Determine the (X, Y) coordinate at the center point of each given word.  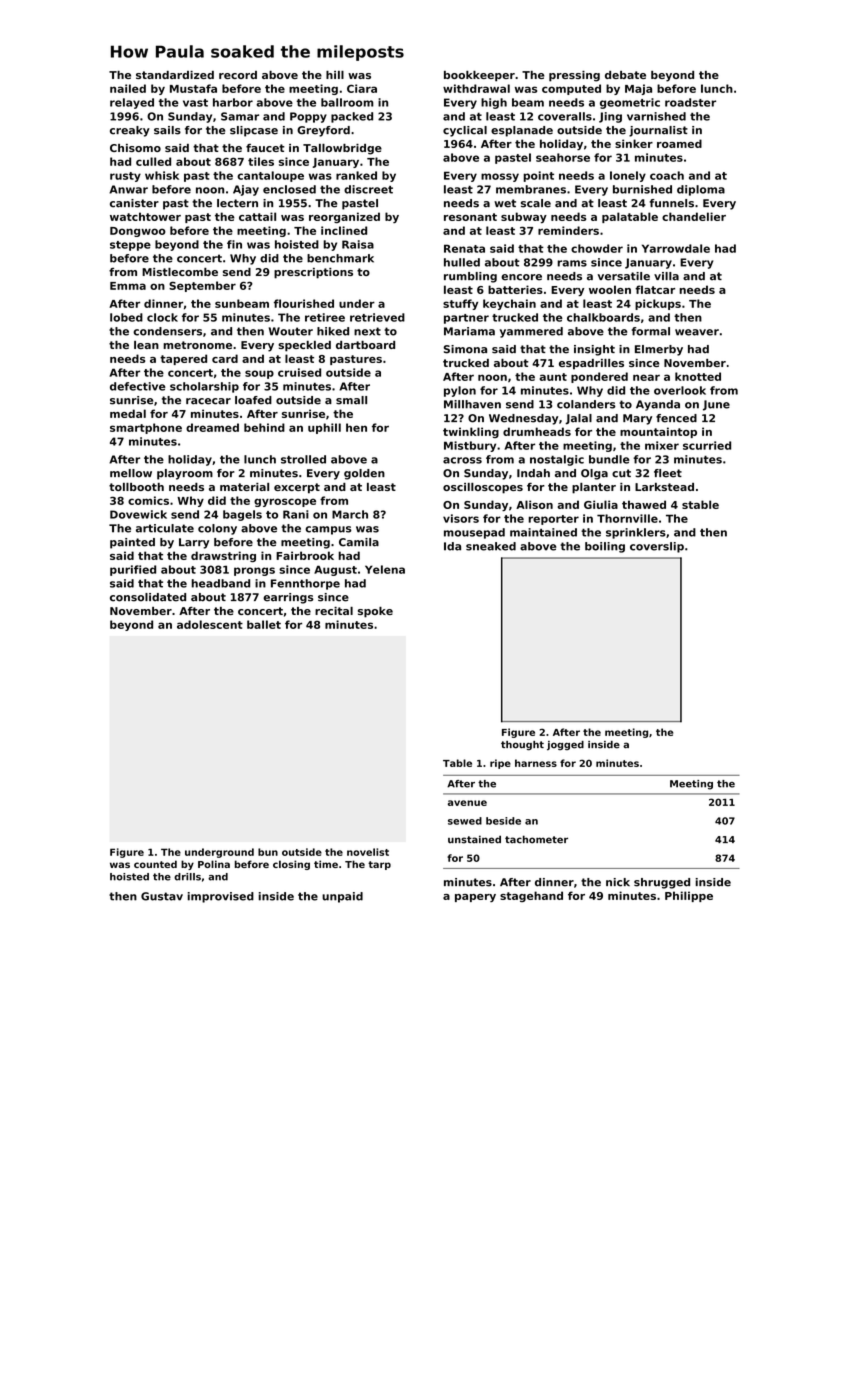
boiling (605, 547)
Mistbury (470, 446)
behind (264, 427)
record (238, 75)
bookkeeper (479, 76)
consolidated (148, 597)
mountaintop (658, 432)
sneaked (491, 546)
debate (625, 75)
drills (187, 877)
